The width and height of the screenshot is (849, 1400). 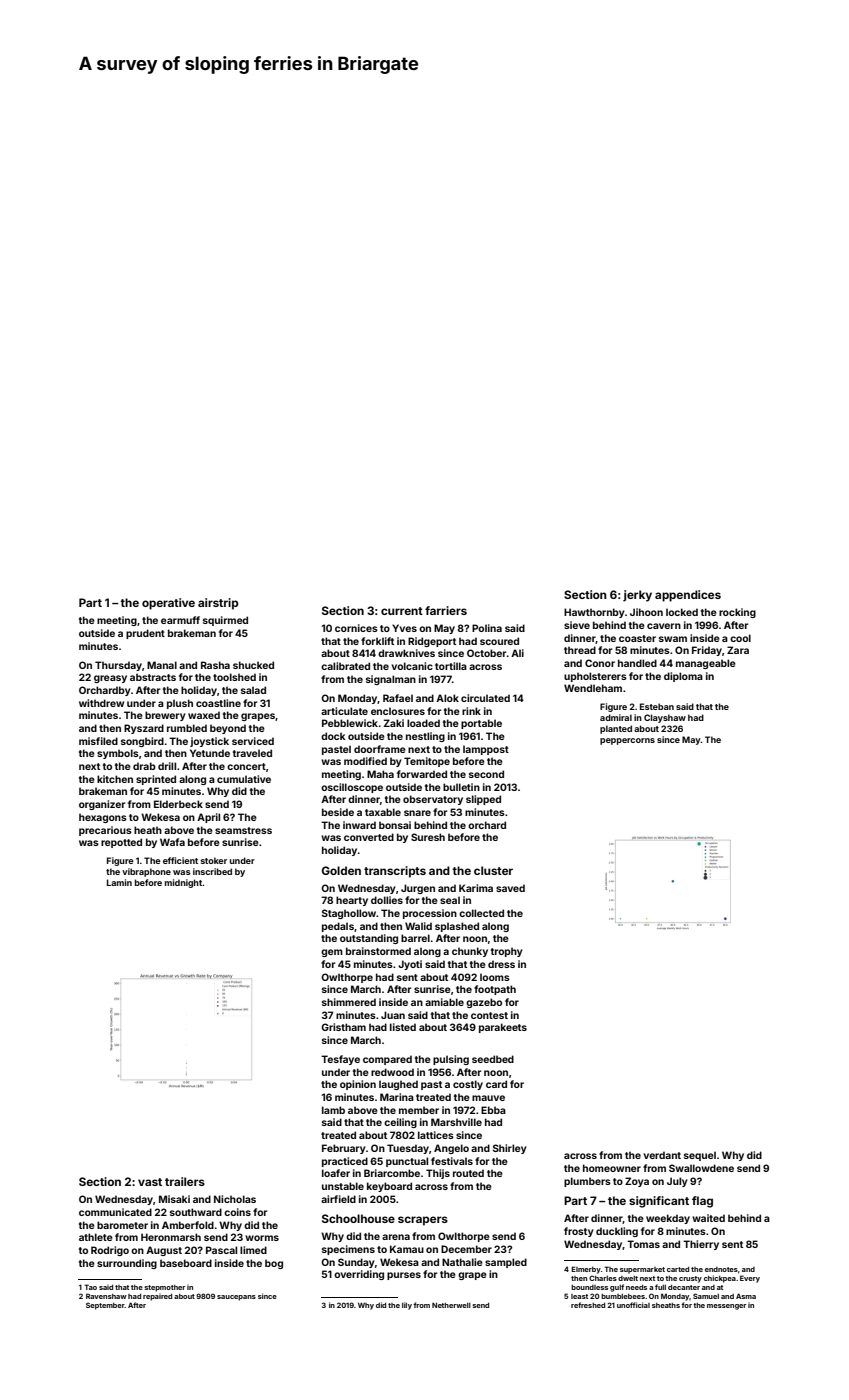 I want to click on saved, so click(x=510, y=888).
